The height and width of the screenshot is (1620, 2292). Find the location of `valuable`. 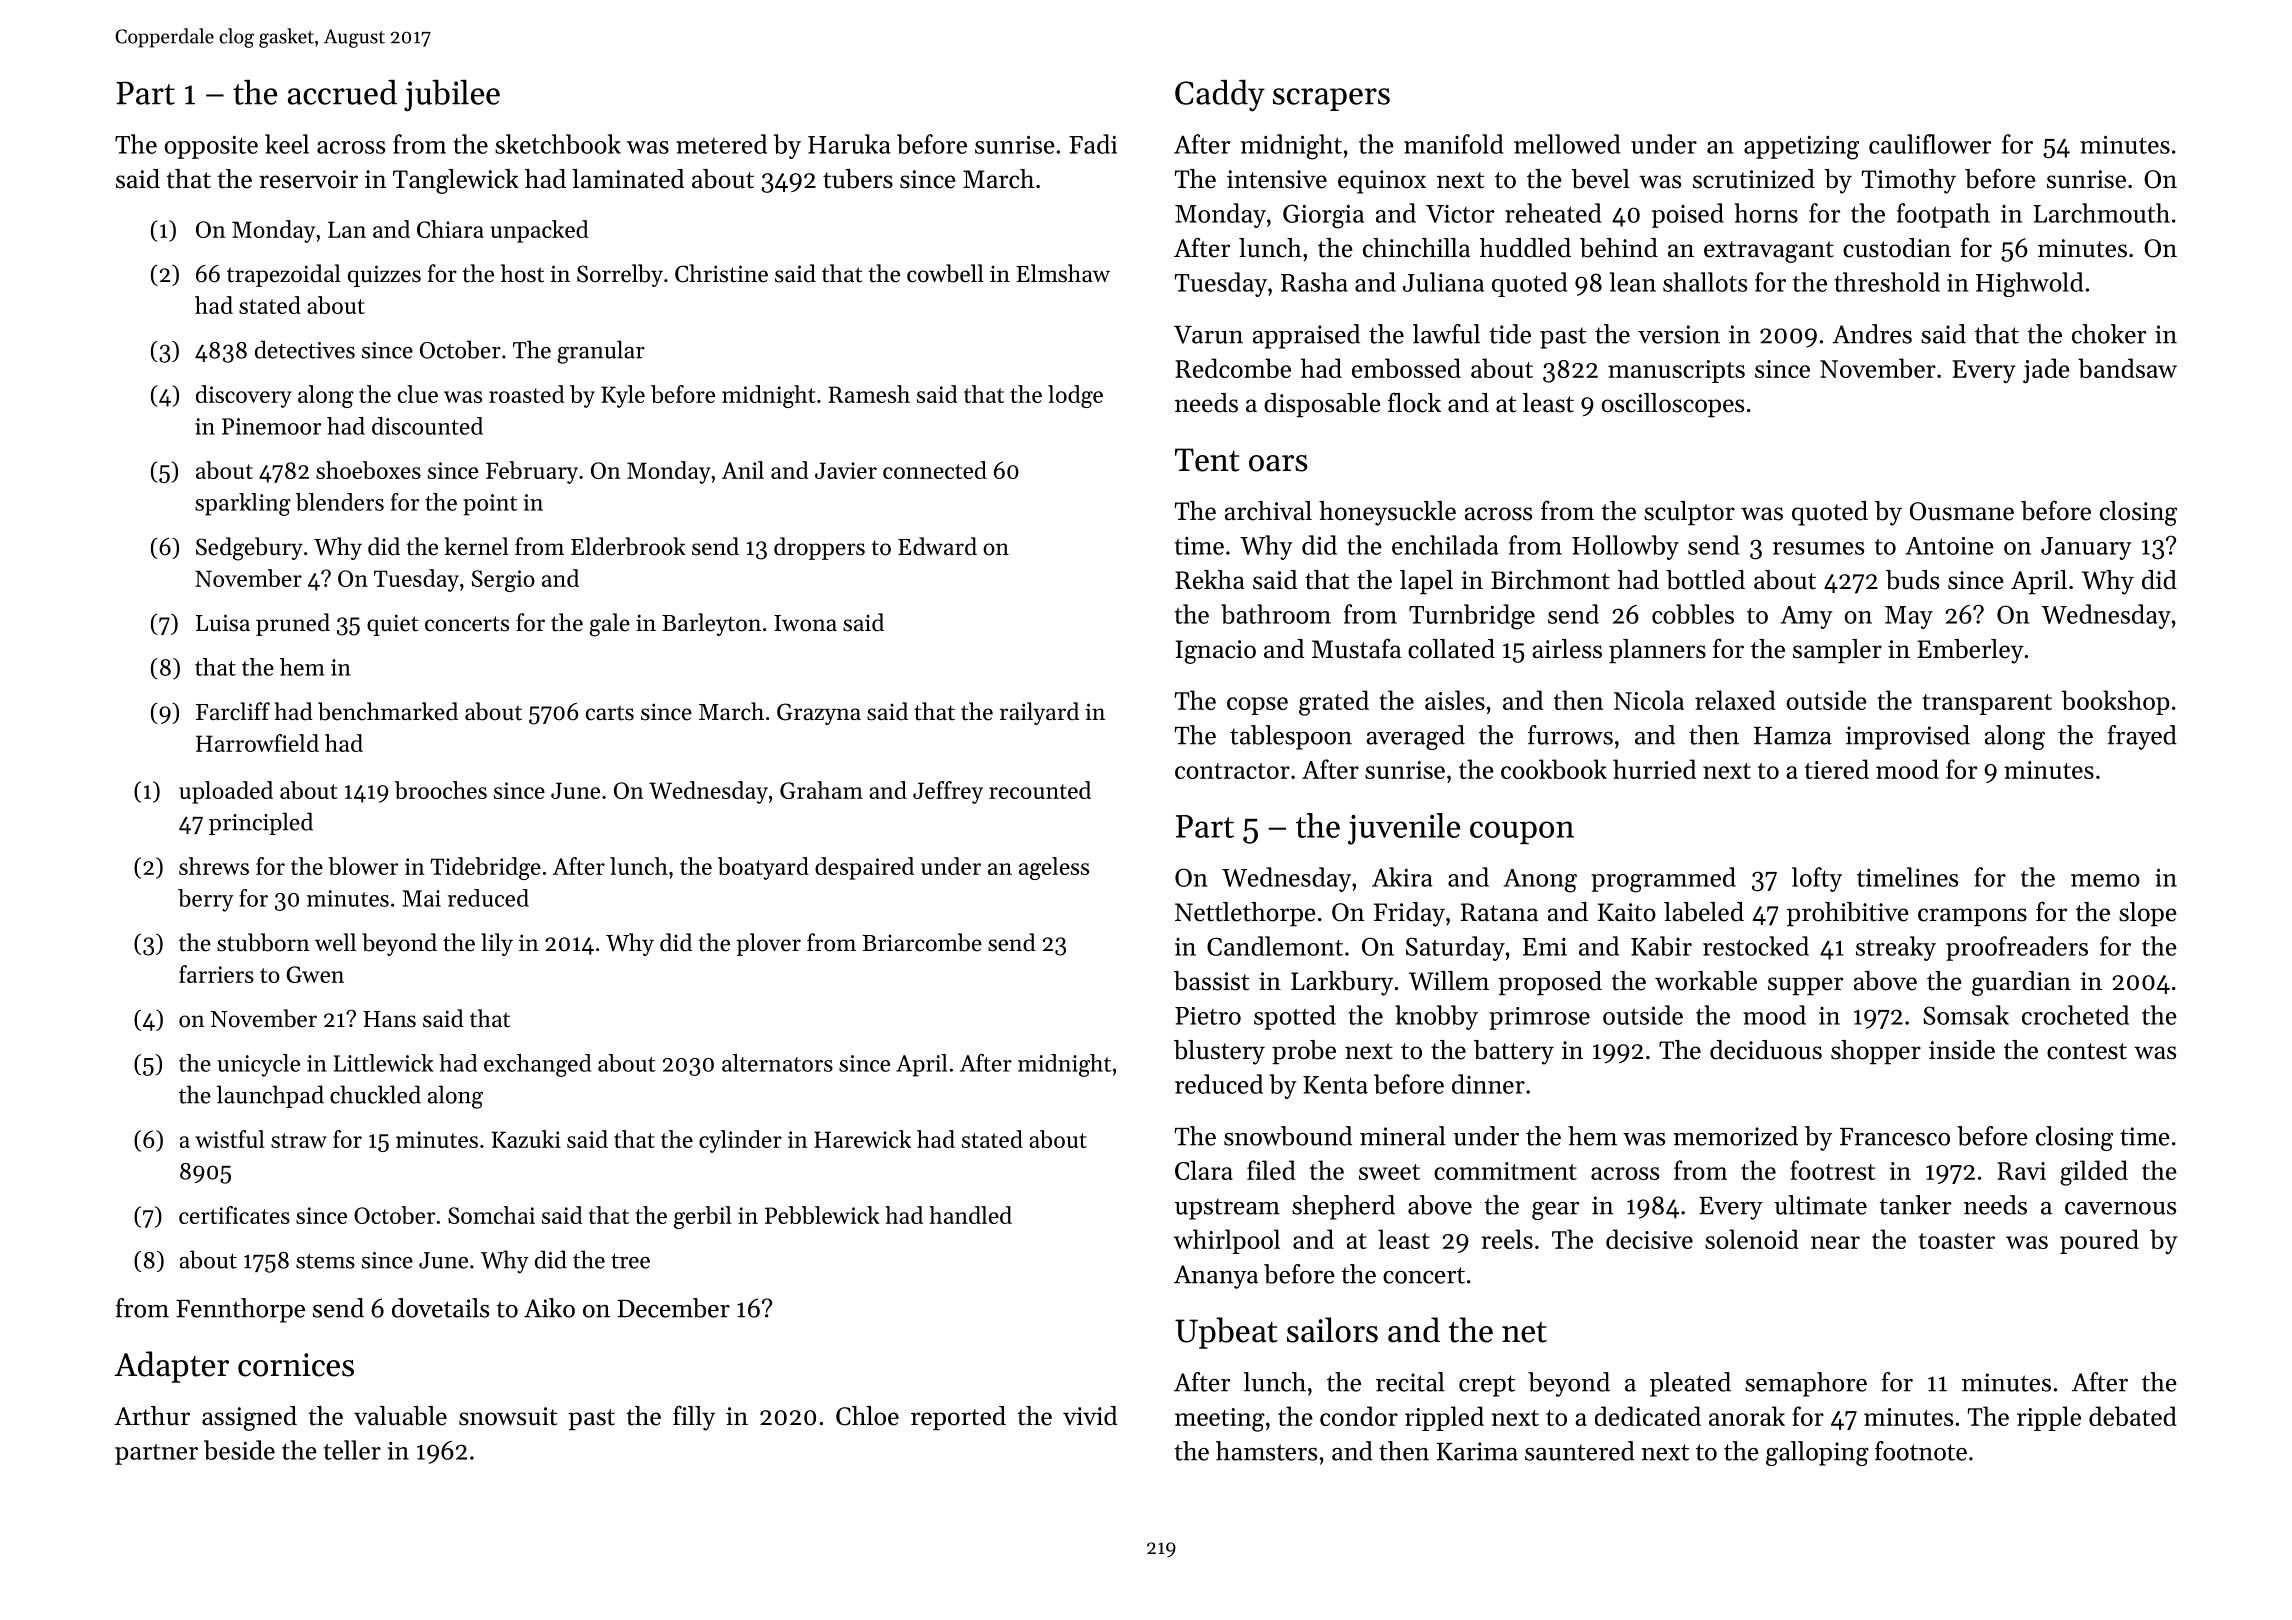

valuable is located at coordinates (400, 1416).
